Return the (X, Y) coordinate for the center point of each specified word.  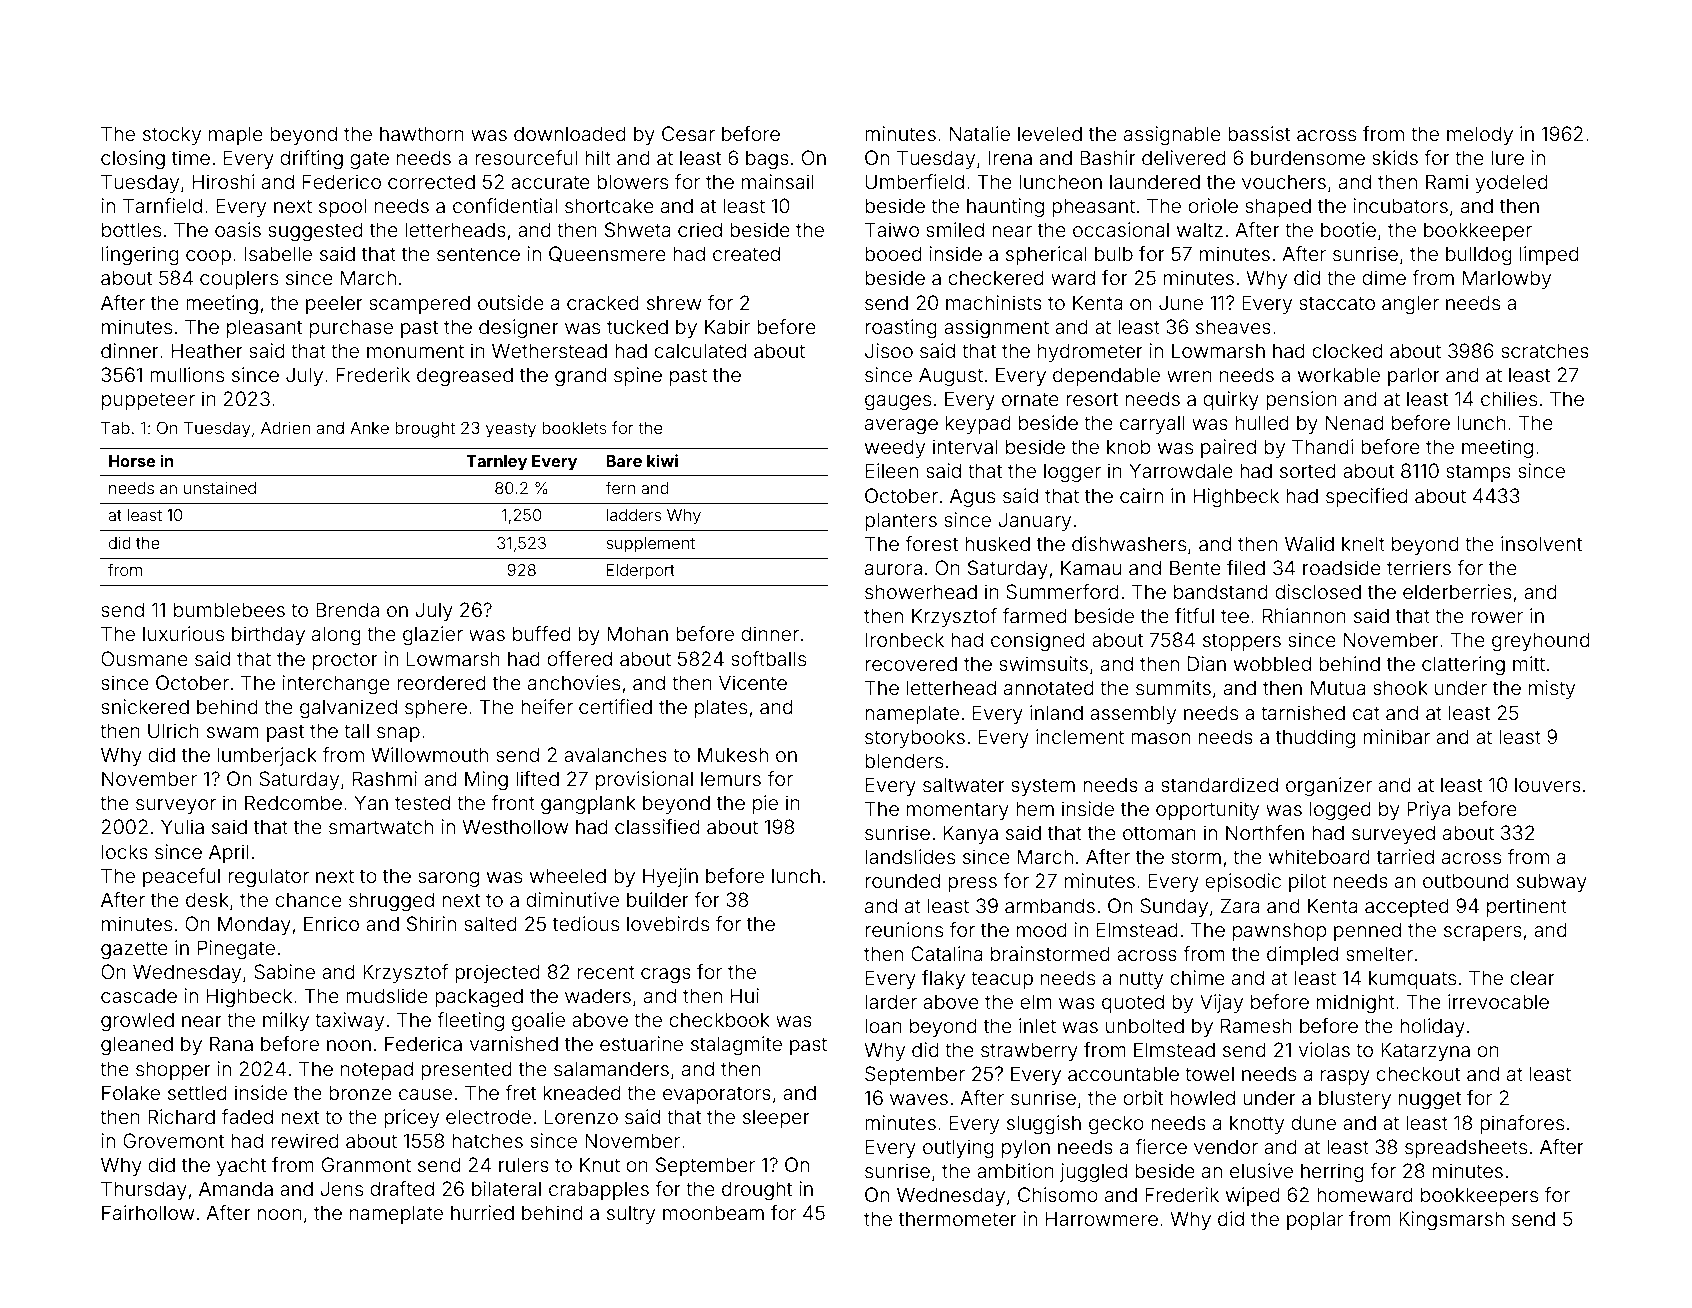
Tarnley (496, 463)
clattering (1463, 666)
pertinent (1527, 907)
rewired (305, 1140)
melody (1480, 135)
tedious (586, 923)
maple (236, 135)
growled (137, 1022)
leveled (1050, 133)
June (1181, 302)
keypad (978, 424)
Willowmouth (429, 754)
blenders (904, 760)
